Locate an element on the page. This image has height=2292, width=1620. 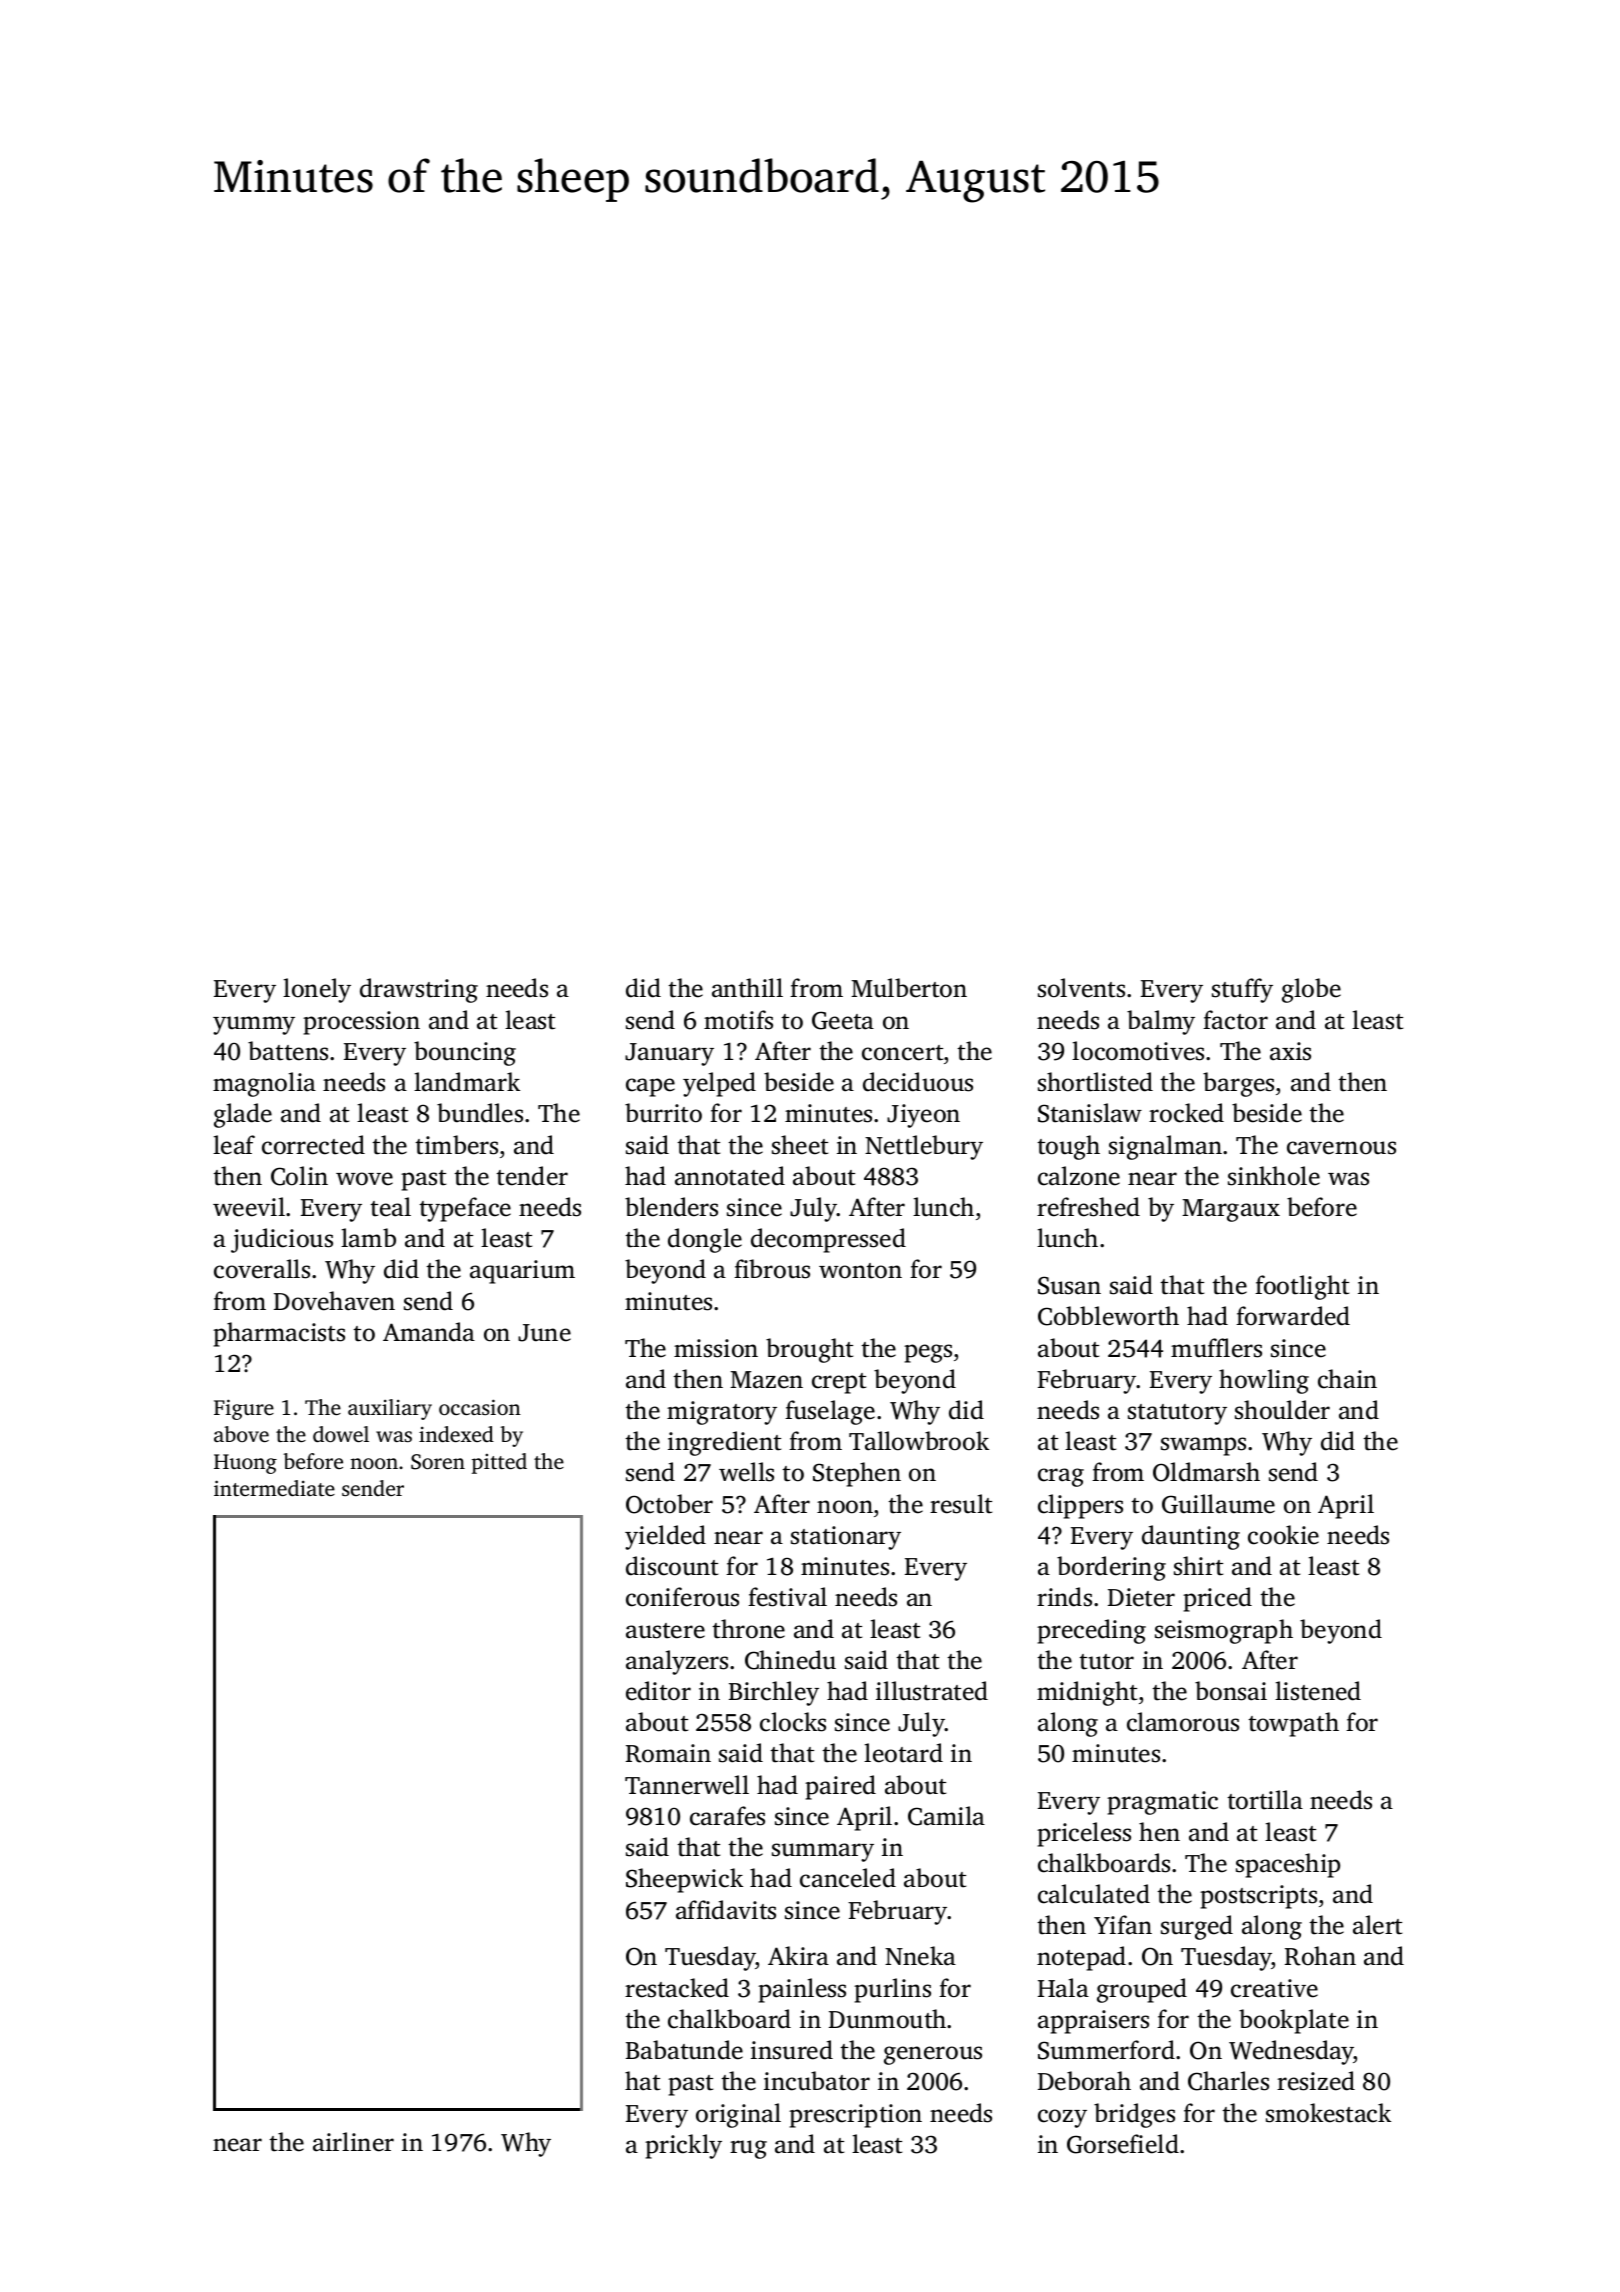
shirt is located at coordinates (1198, 1566).
